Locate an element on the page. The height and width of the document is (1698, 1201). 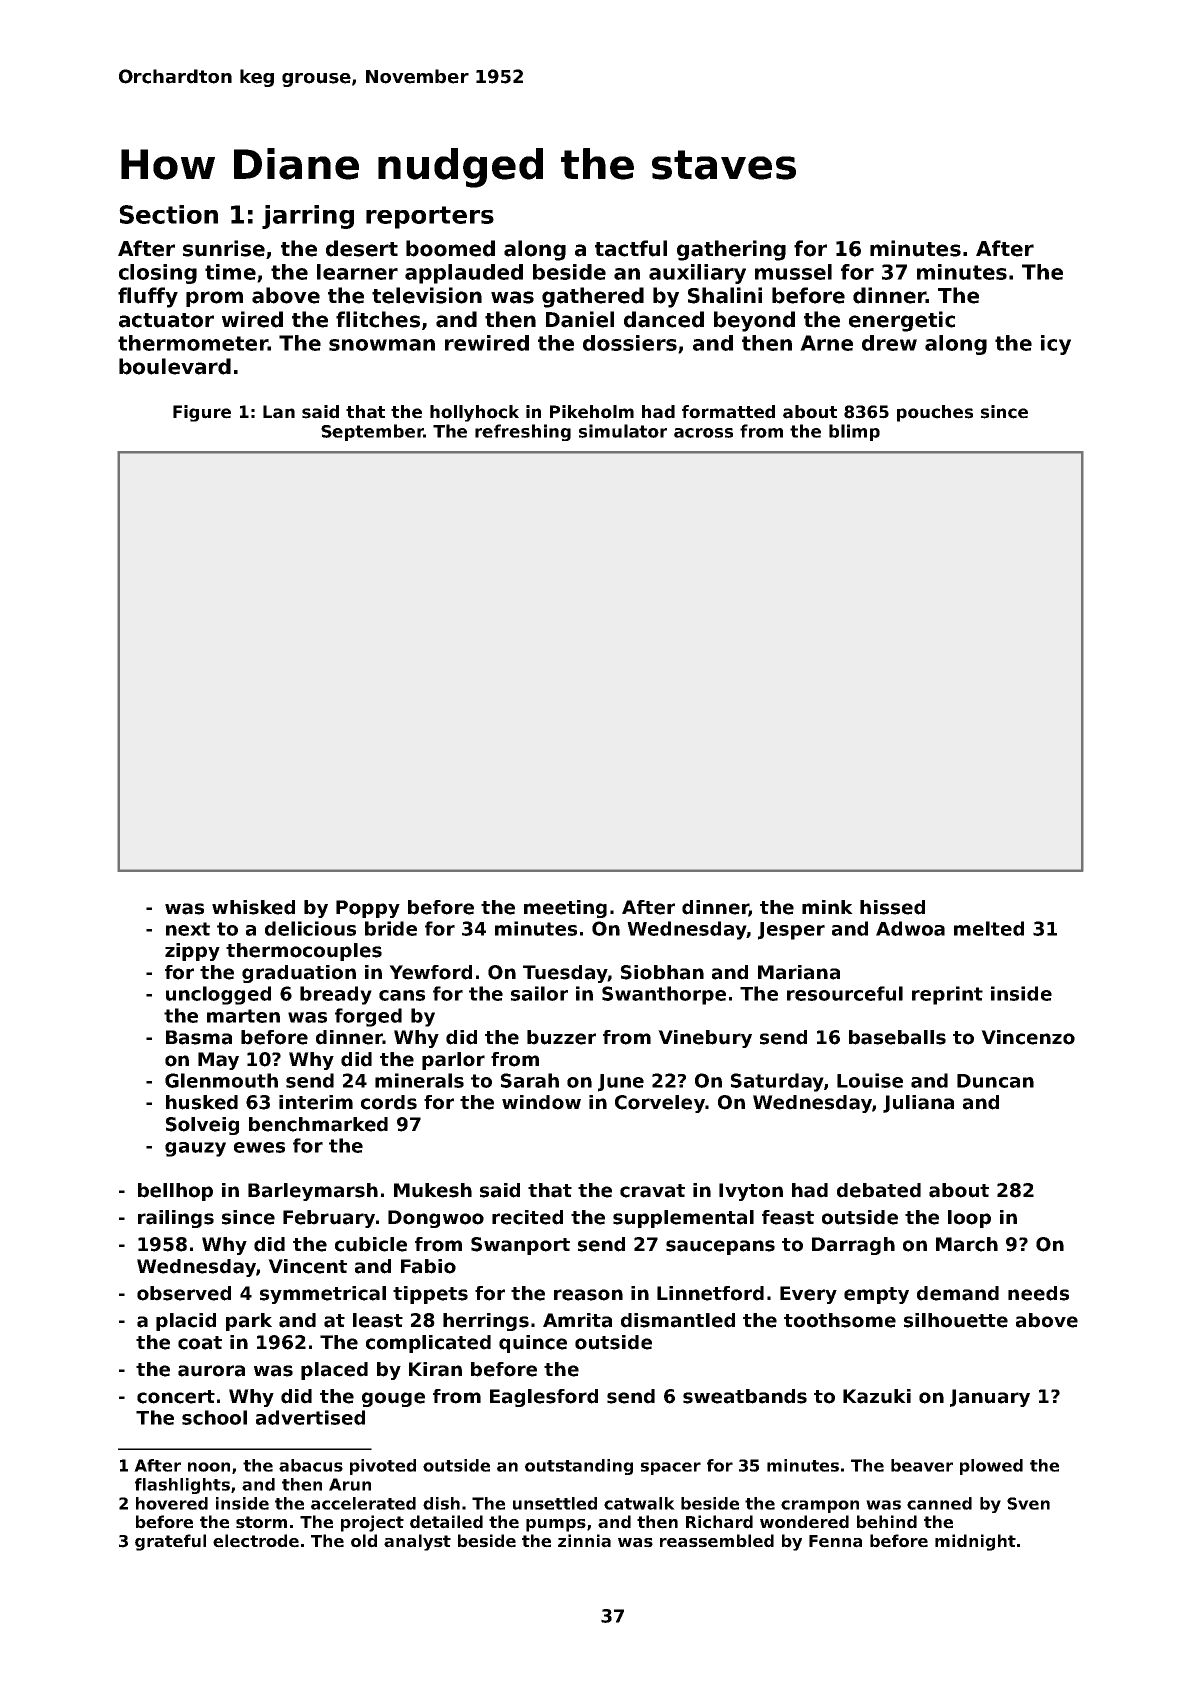
flitches is located at coordinates (378, 319).
